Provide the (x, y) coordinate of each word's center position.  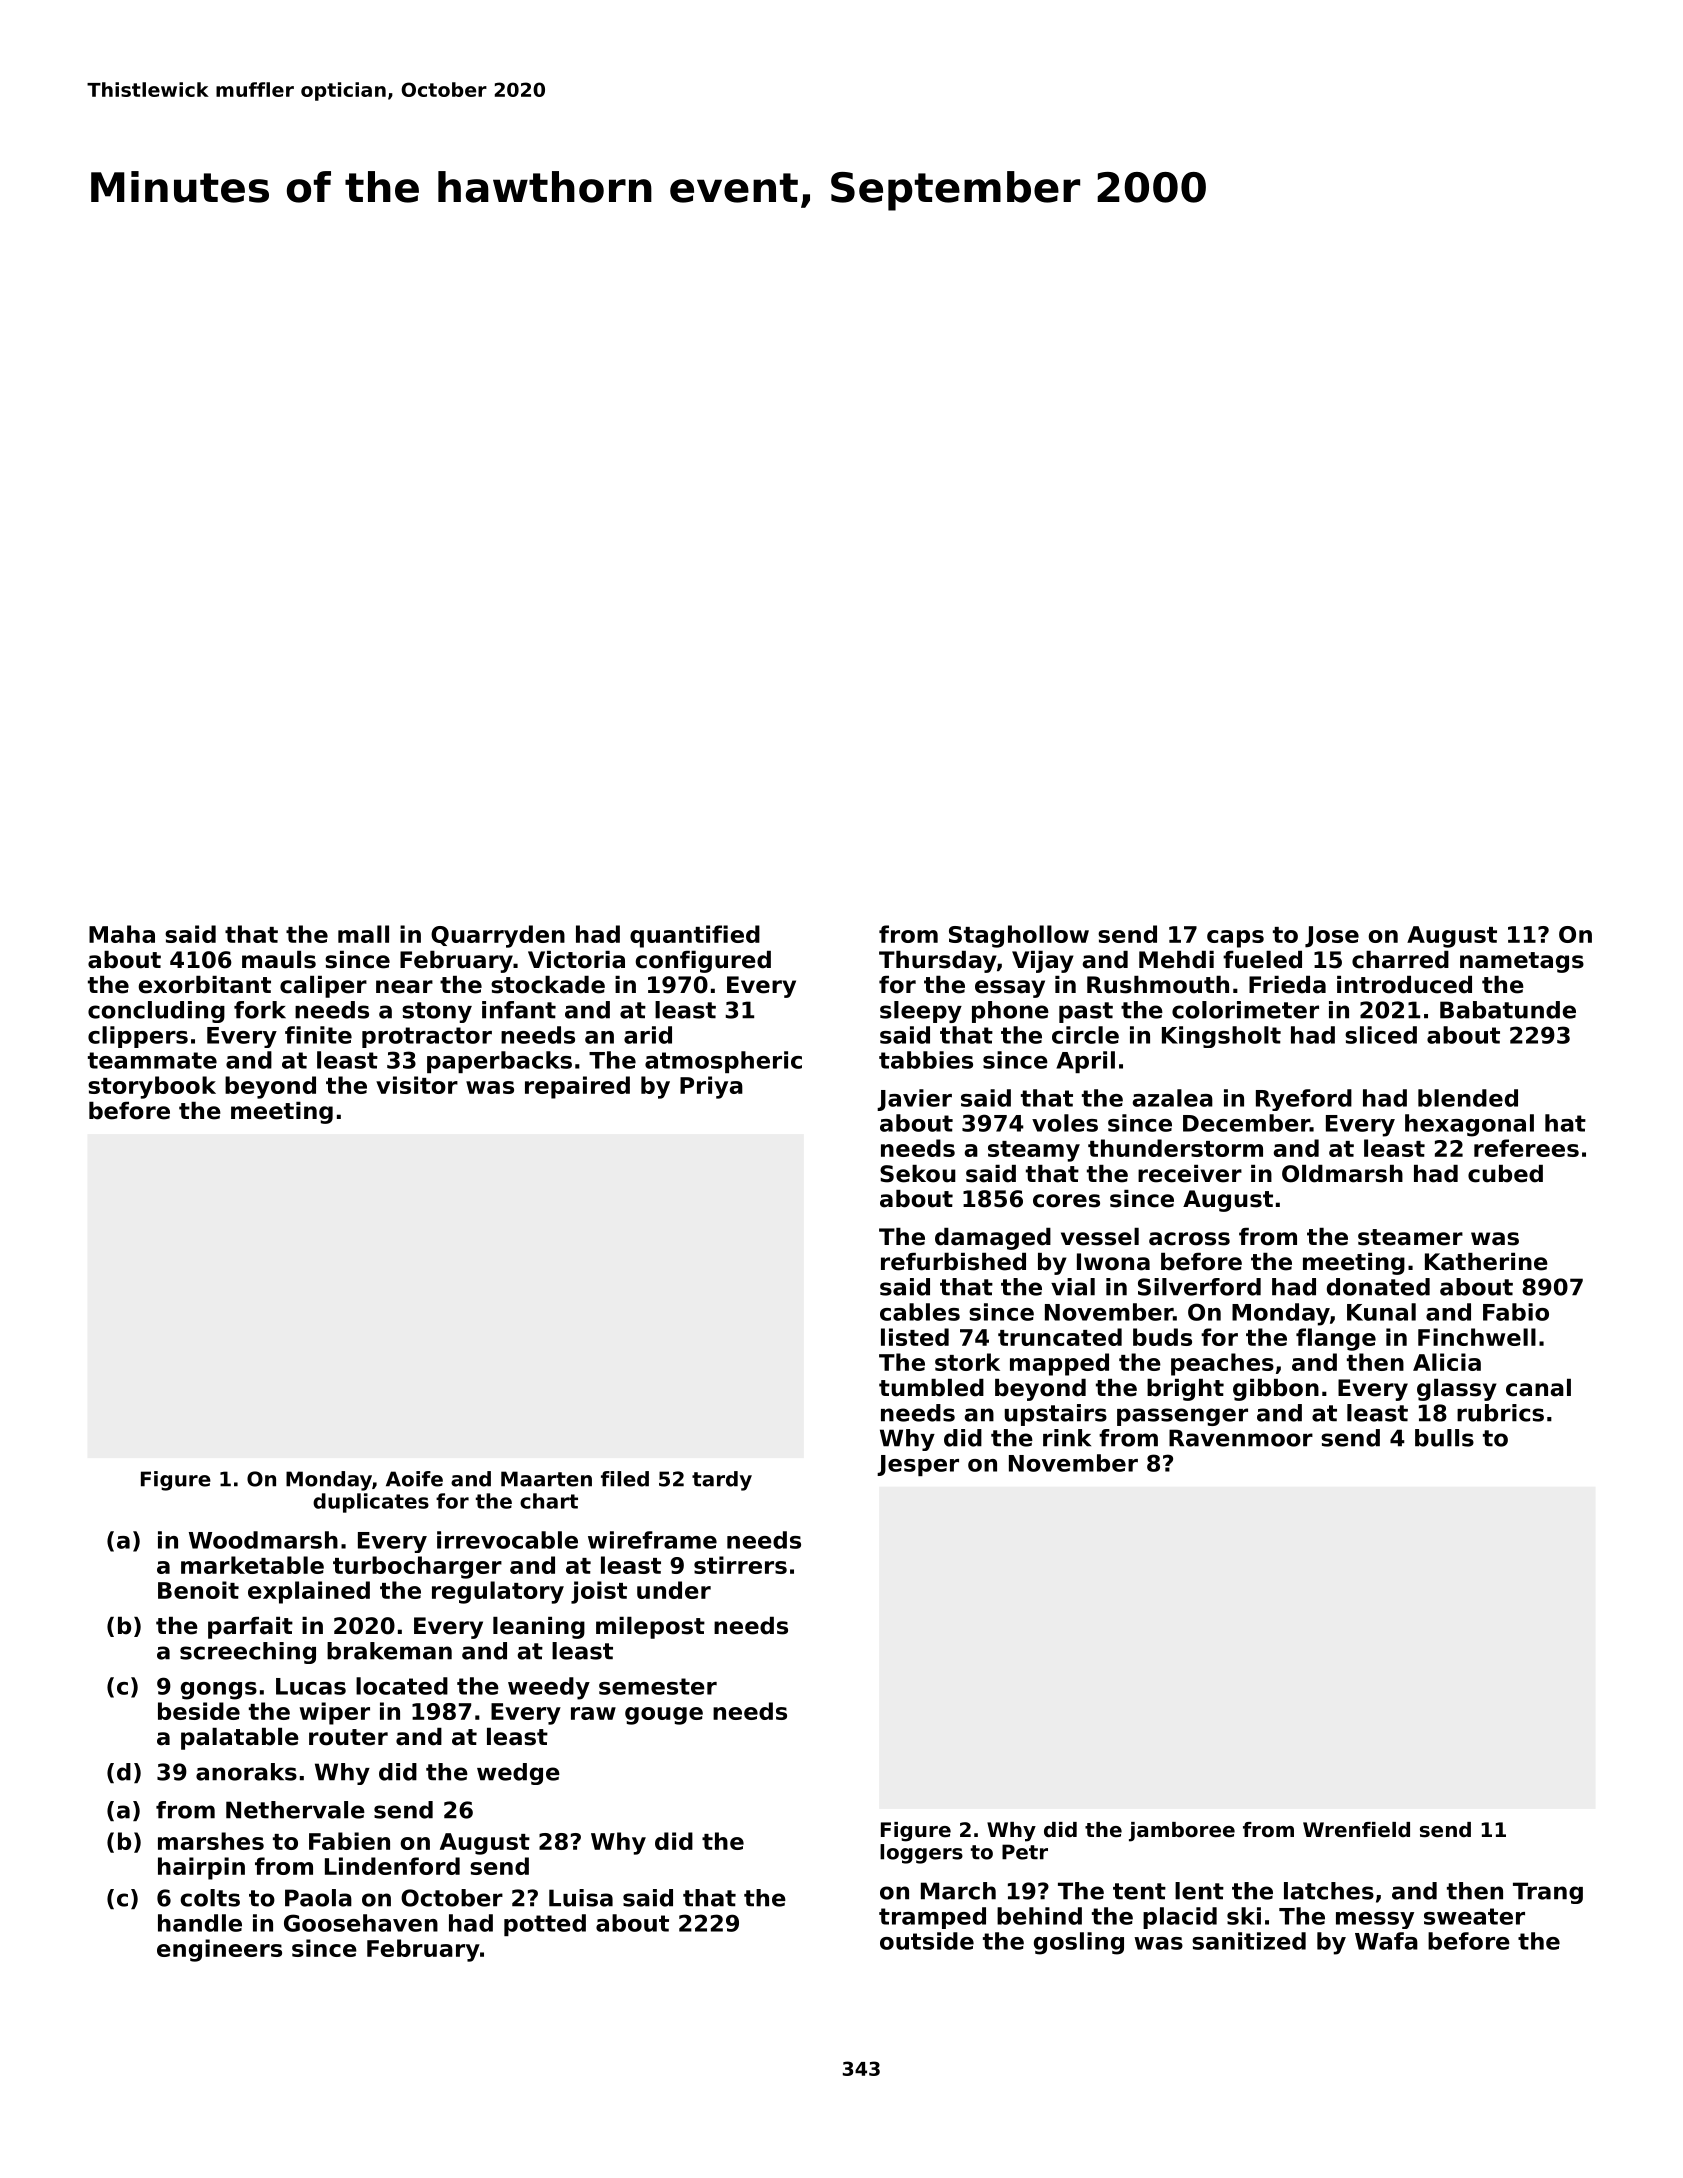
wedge (518, 1774)
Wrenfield (1356, 1830)
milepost (650, 1628)
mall (363, 934)
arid (648, 1035)
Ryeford (1304, 1100)
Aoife (414, 1479)
